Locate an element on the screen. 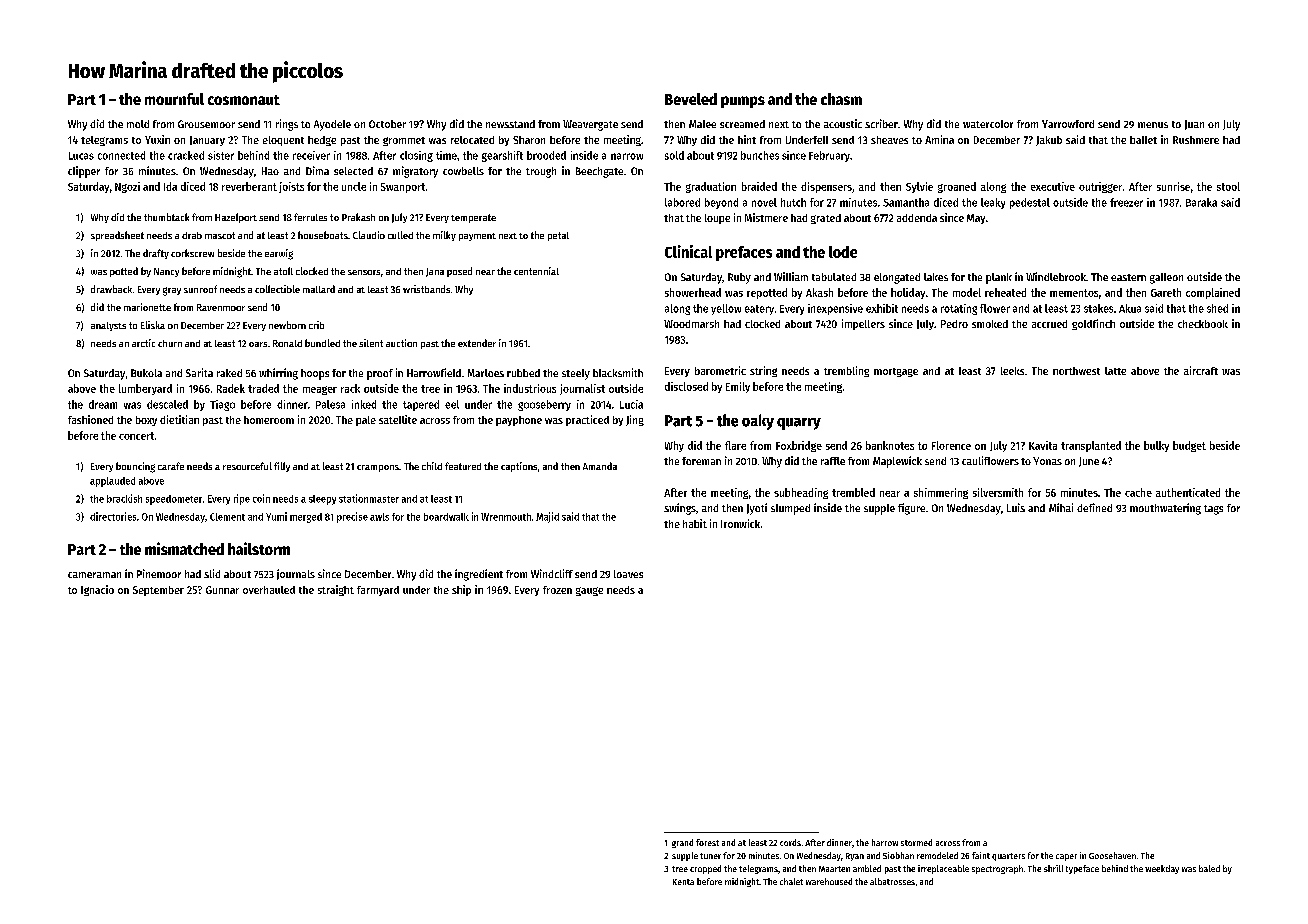 The width and height of the screenshot is (1308, 924). January is located at coordinates (207, 141).
